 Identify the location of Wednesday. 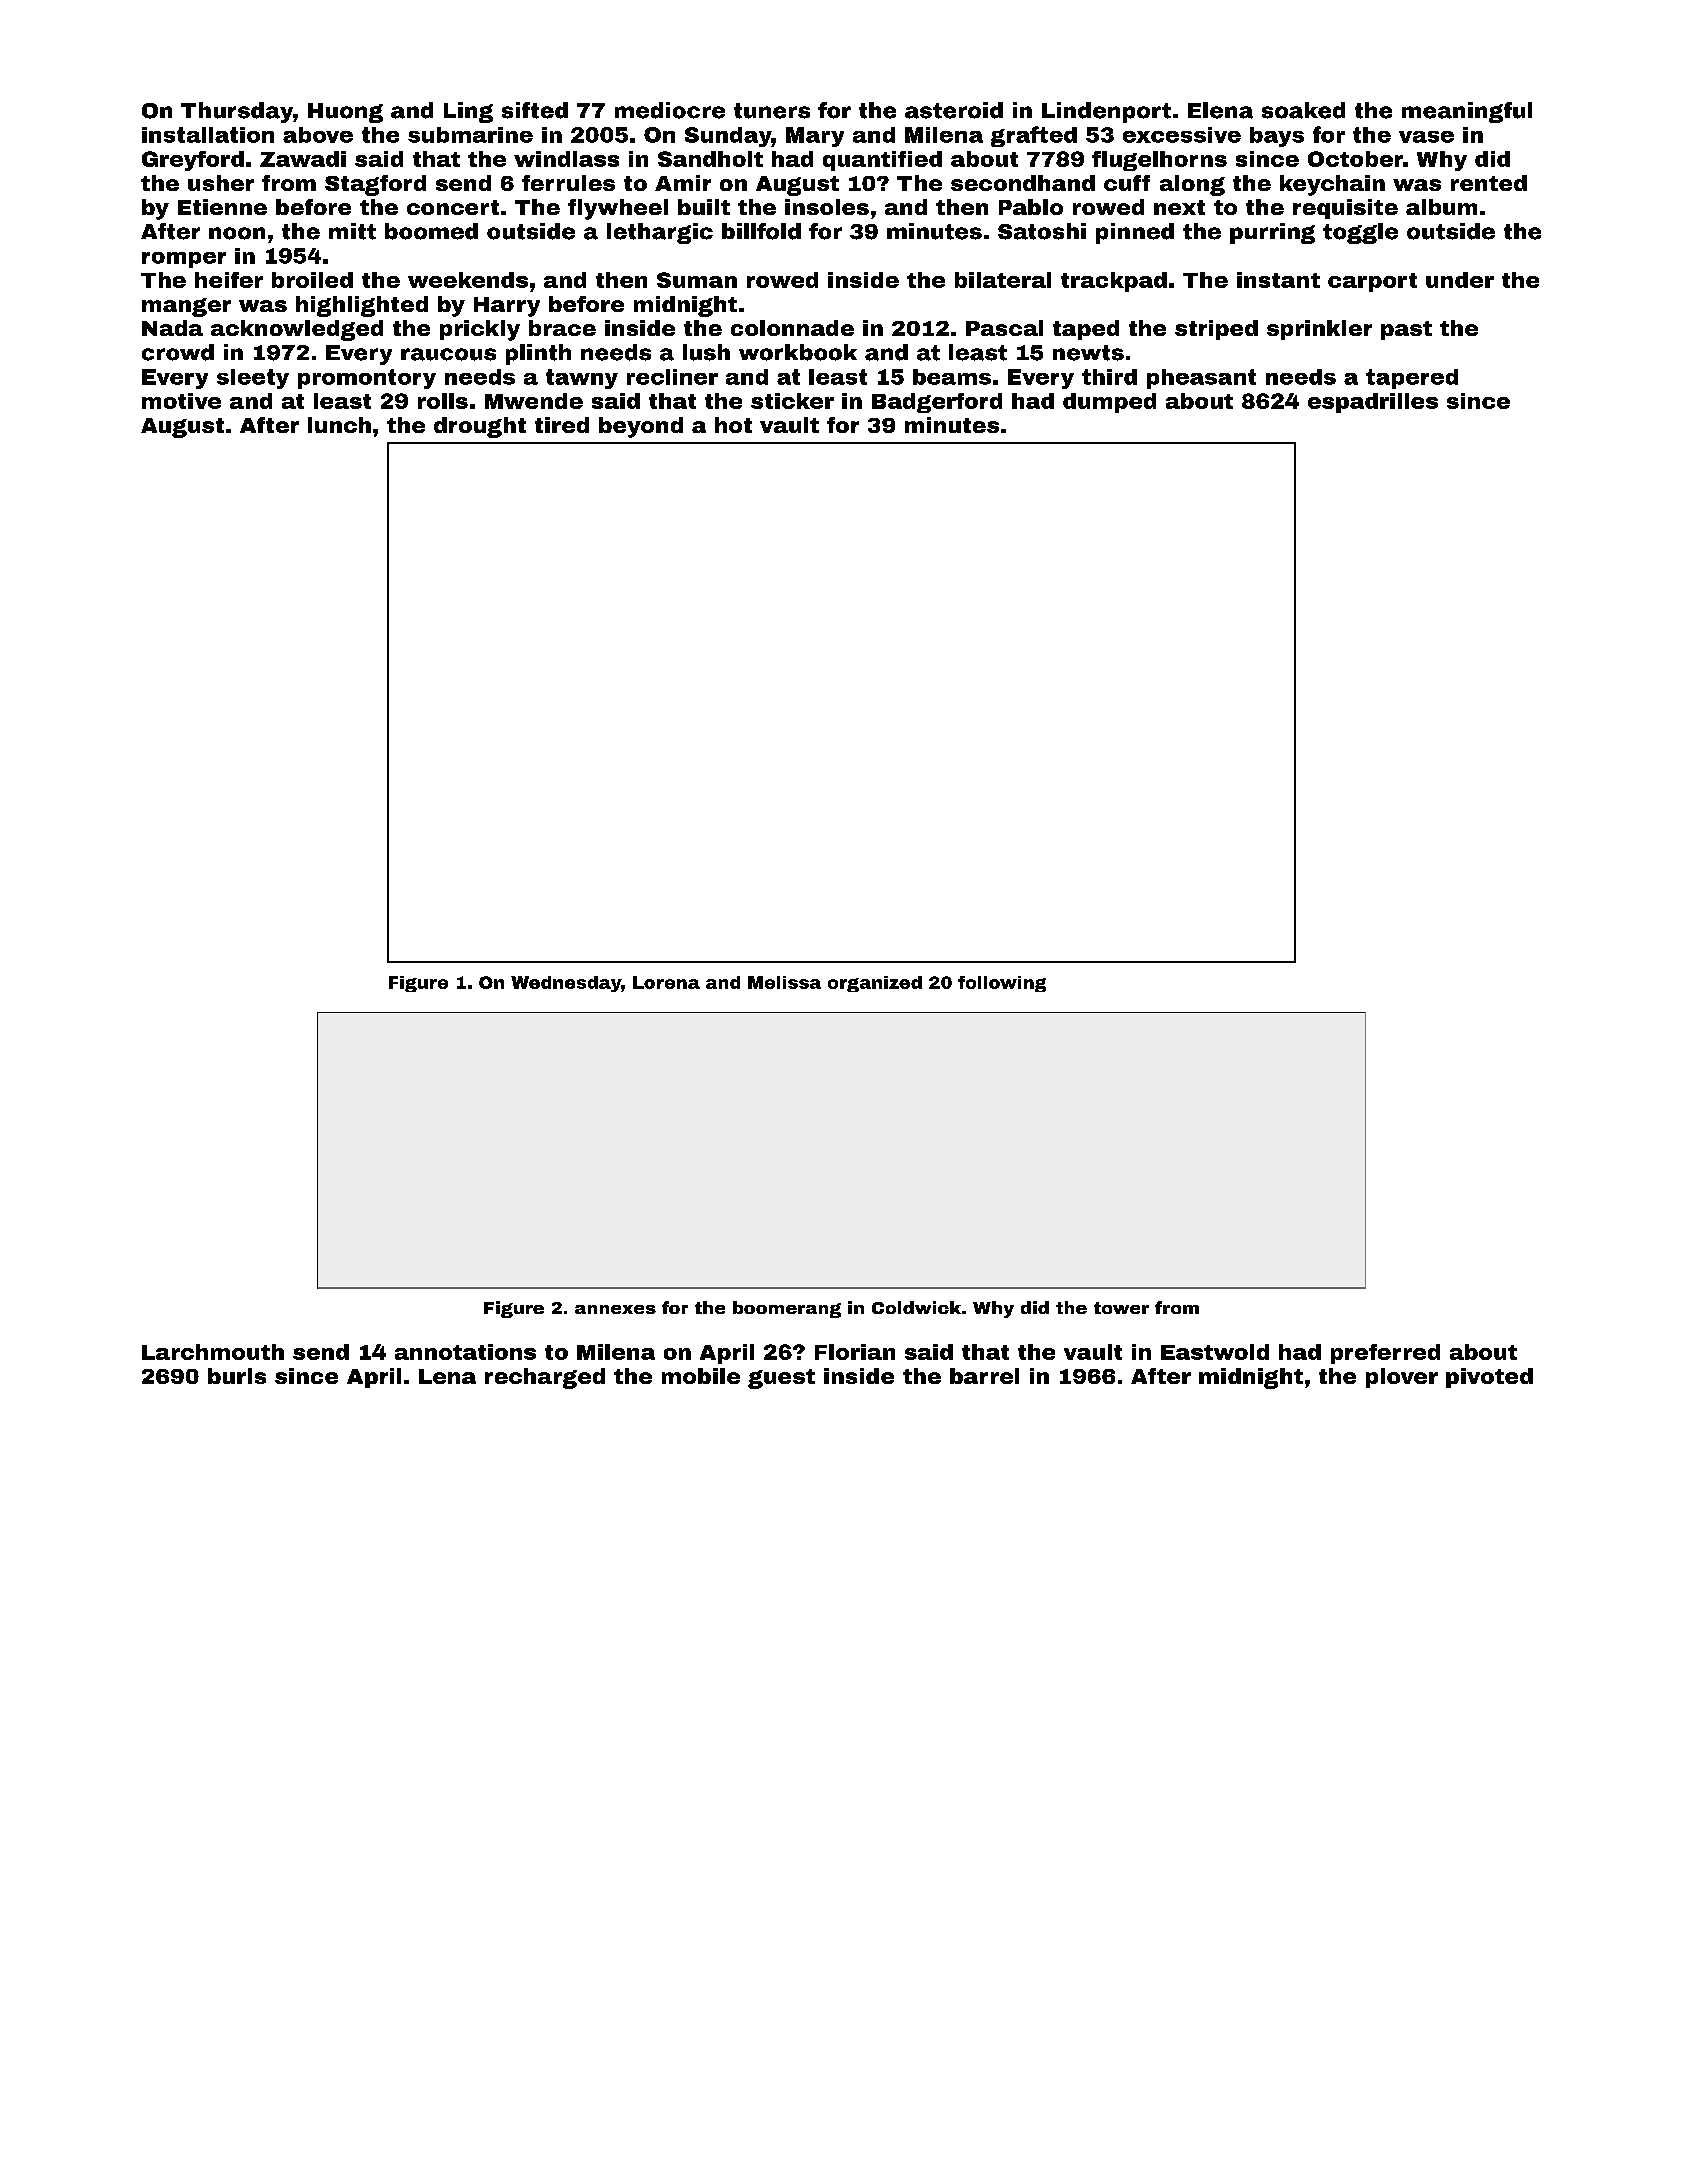
(566, 984).
